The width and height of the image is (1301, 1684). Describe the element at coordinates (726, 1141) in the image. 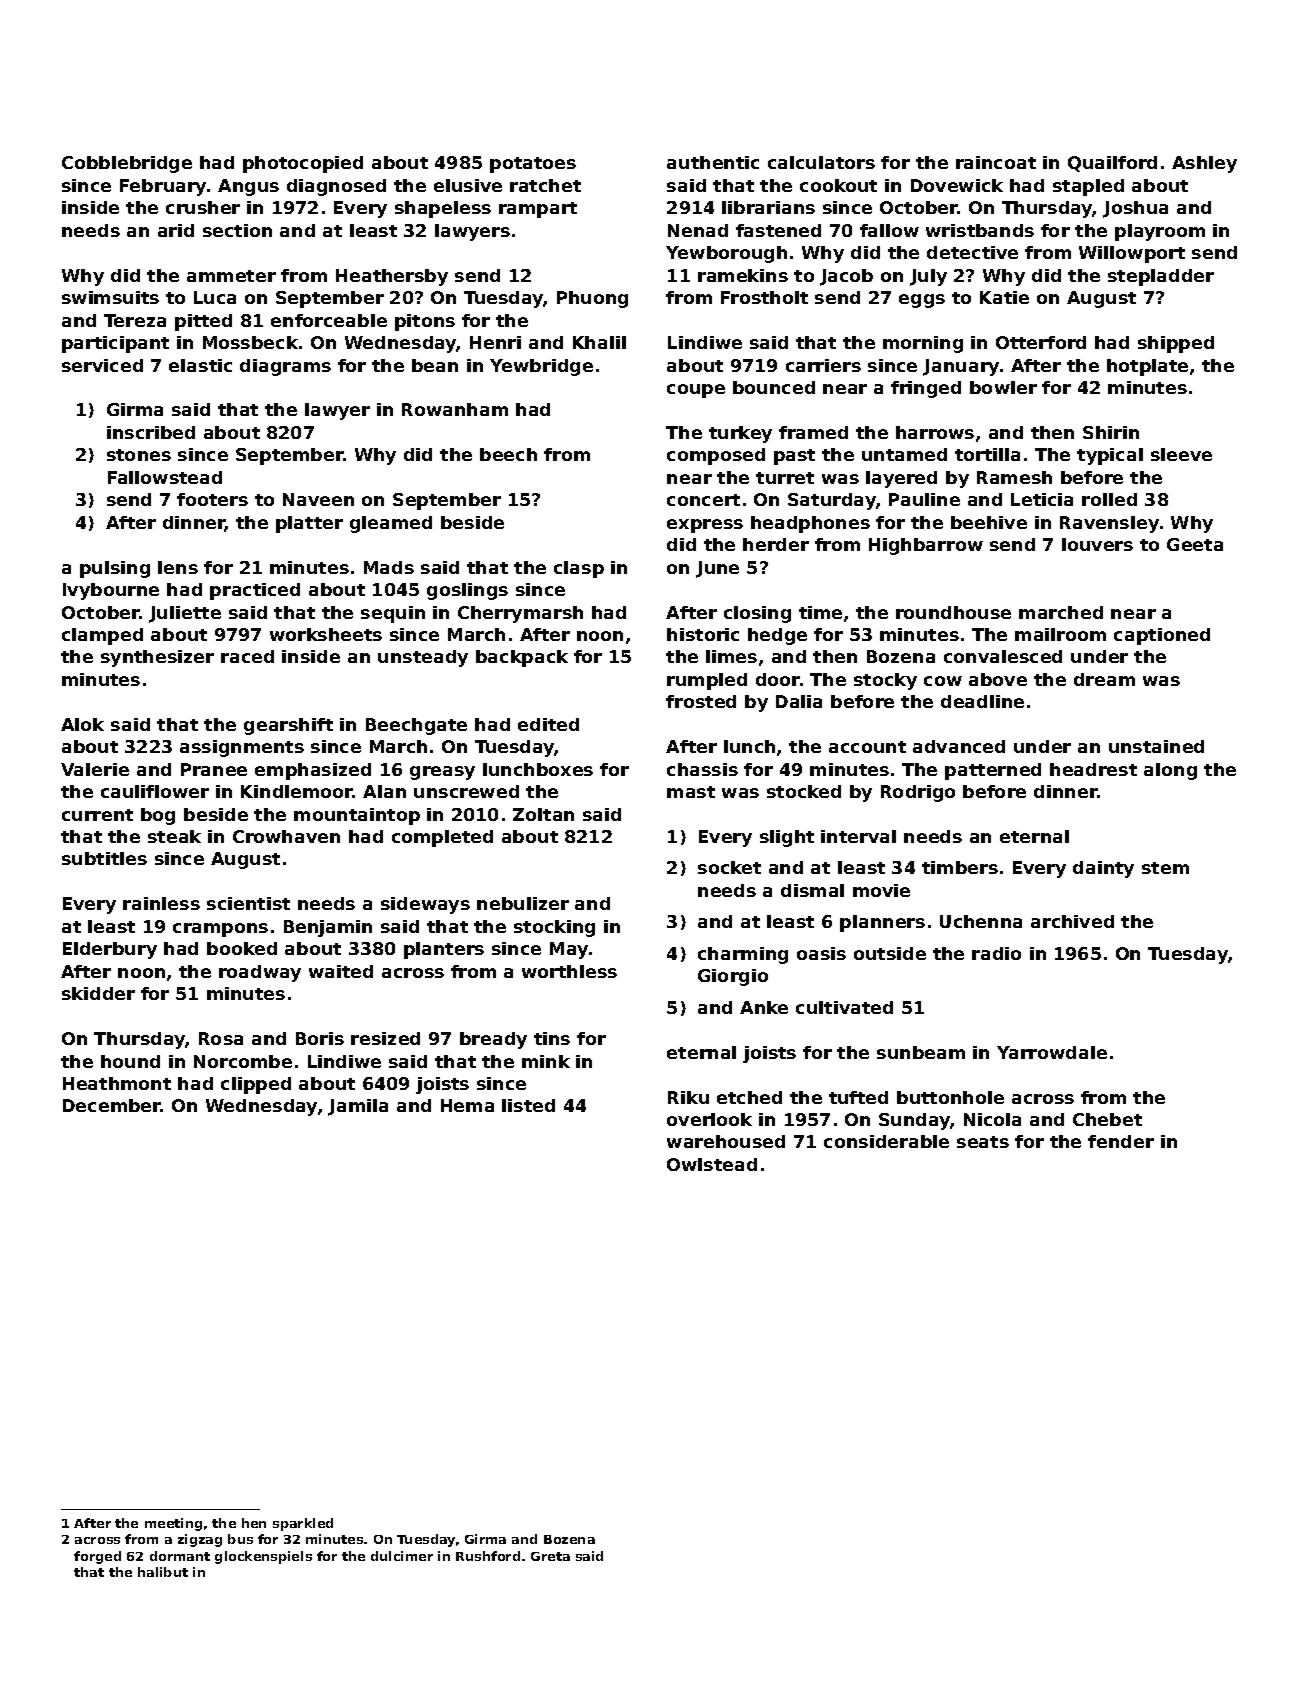

I see `warehoused` at that location.
